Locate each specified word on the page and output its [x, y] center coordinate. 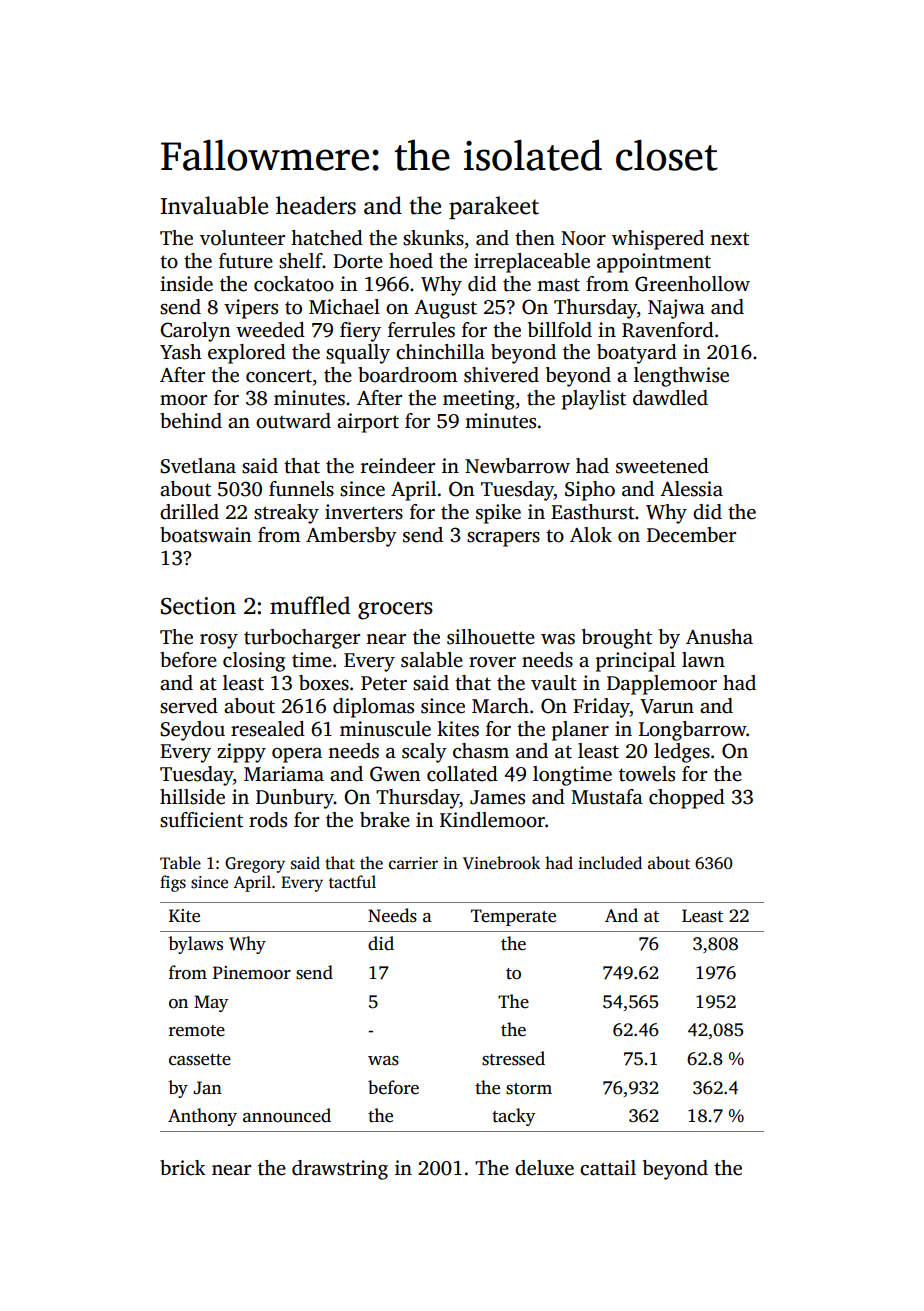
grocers [395, 611]
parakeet [494, 207]
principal [635, 662]
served [189, 706]
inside [186, 284]
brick [183, 1168]
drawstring [340, 1170]
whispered [658, 240]
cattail [608, 1168]
